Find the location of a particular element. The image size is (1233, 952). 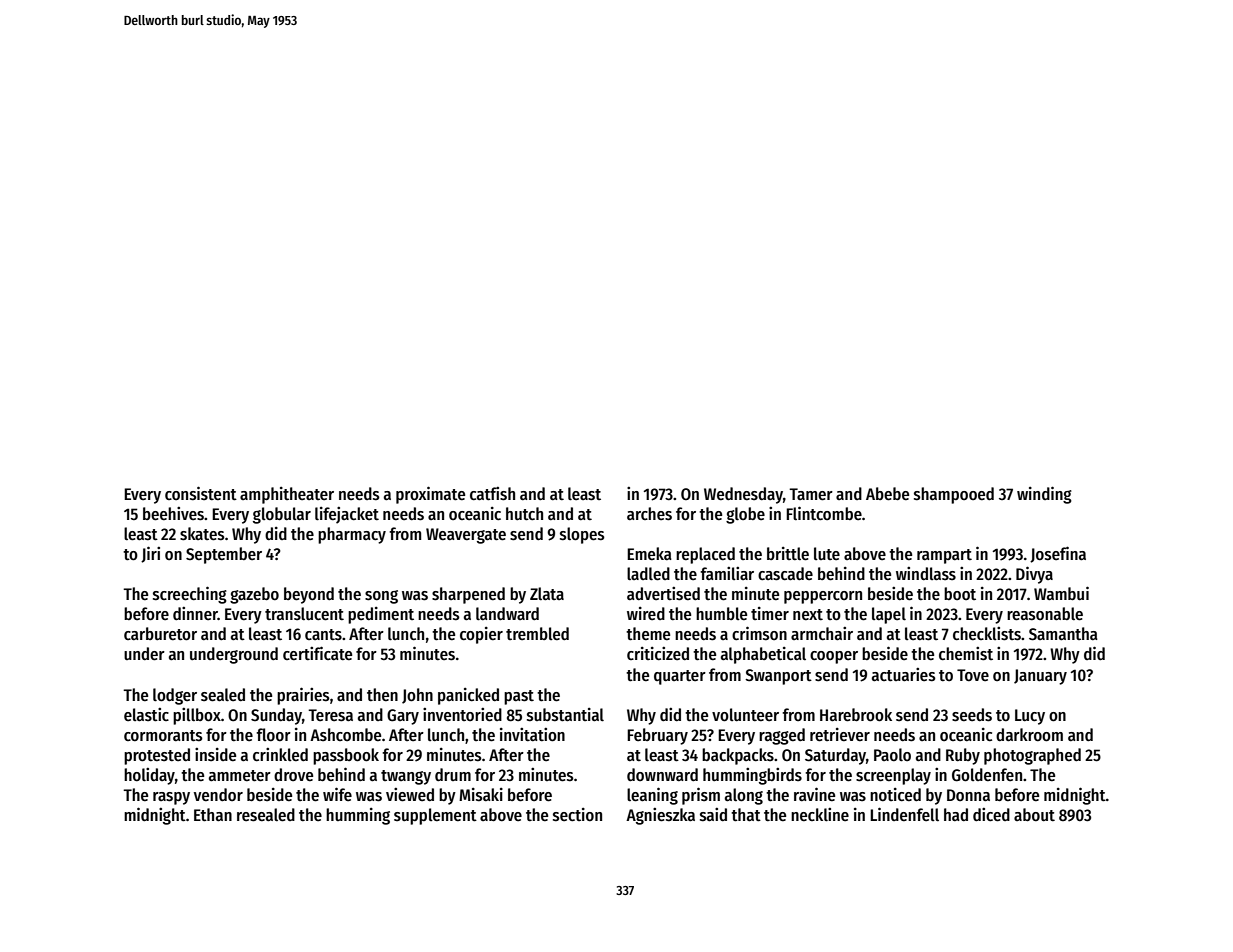

Agnieszka is located at coordinates (660, 816).
